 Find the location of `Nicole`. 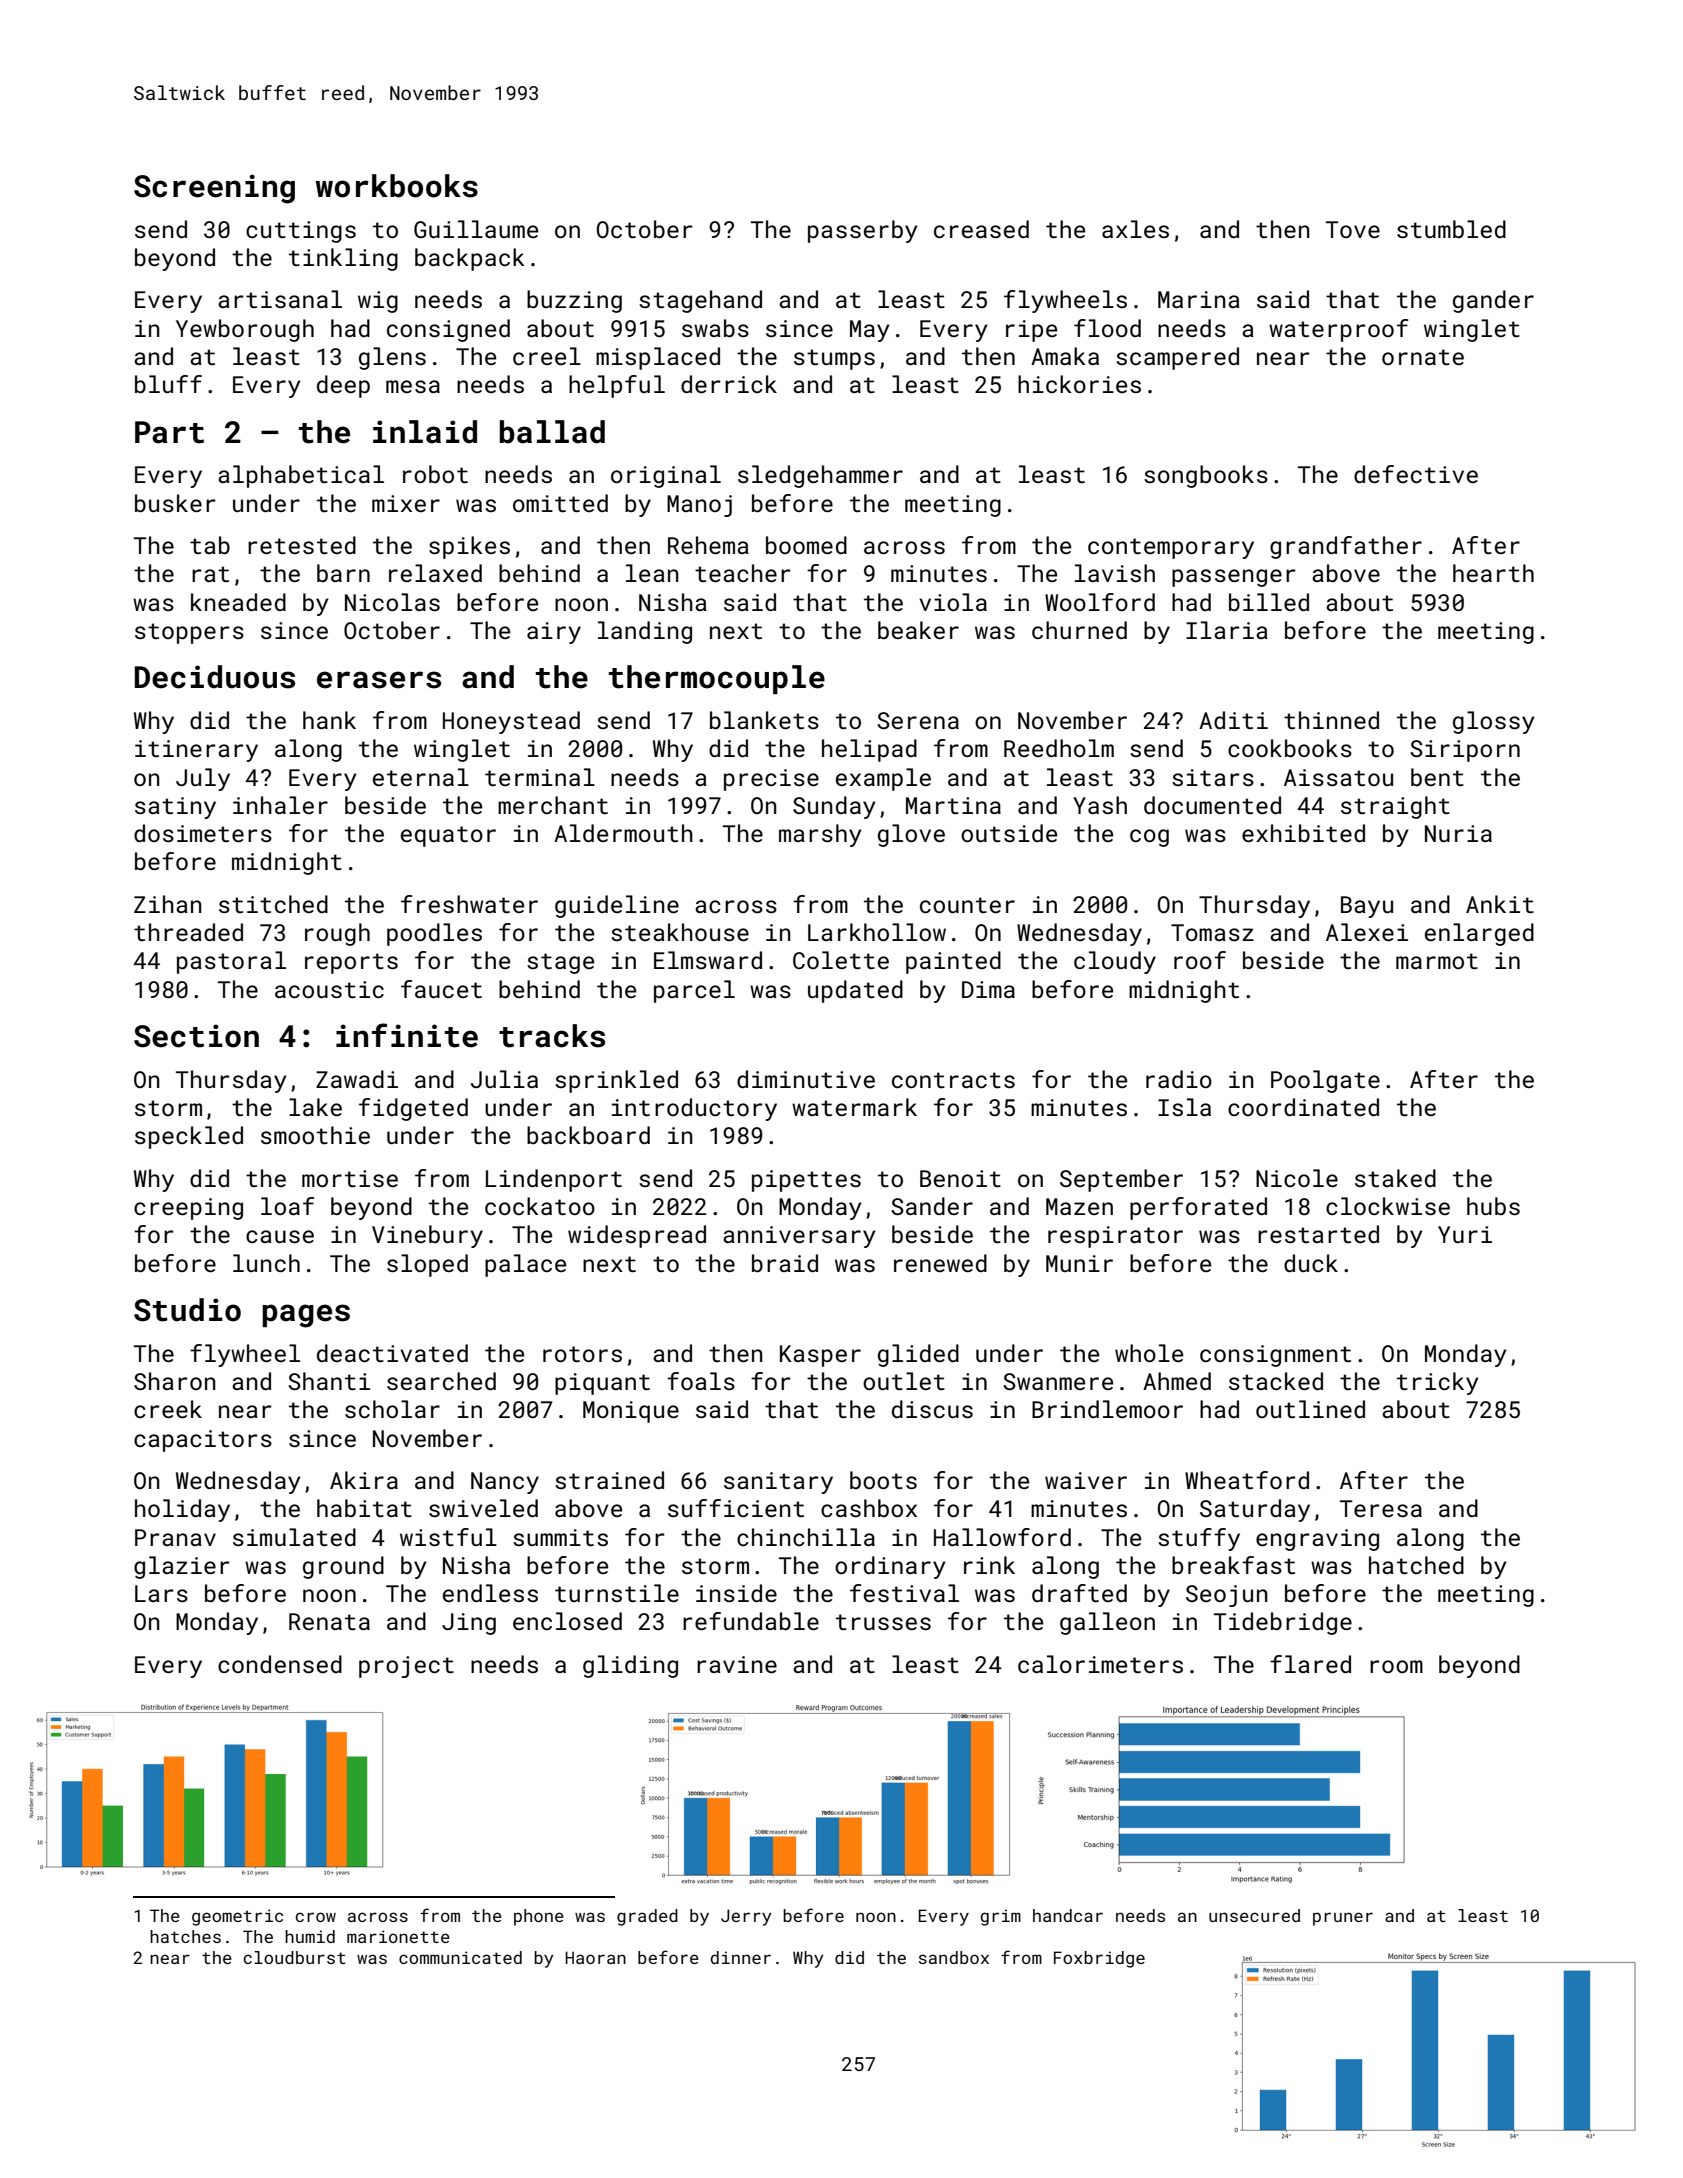

Nicole is located at coordinates (1297, 1178).
